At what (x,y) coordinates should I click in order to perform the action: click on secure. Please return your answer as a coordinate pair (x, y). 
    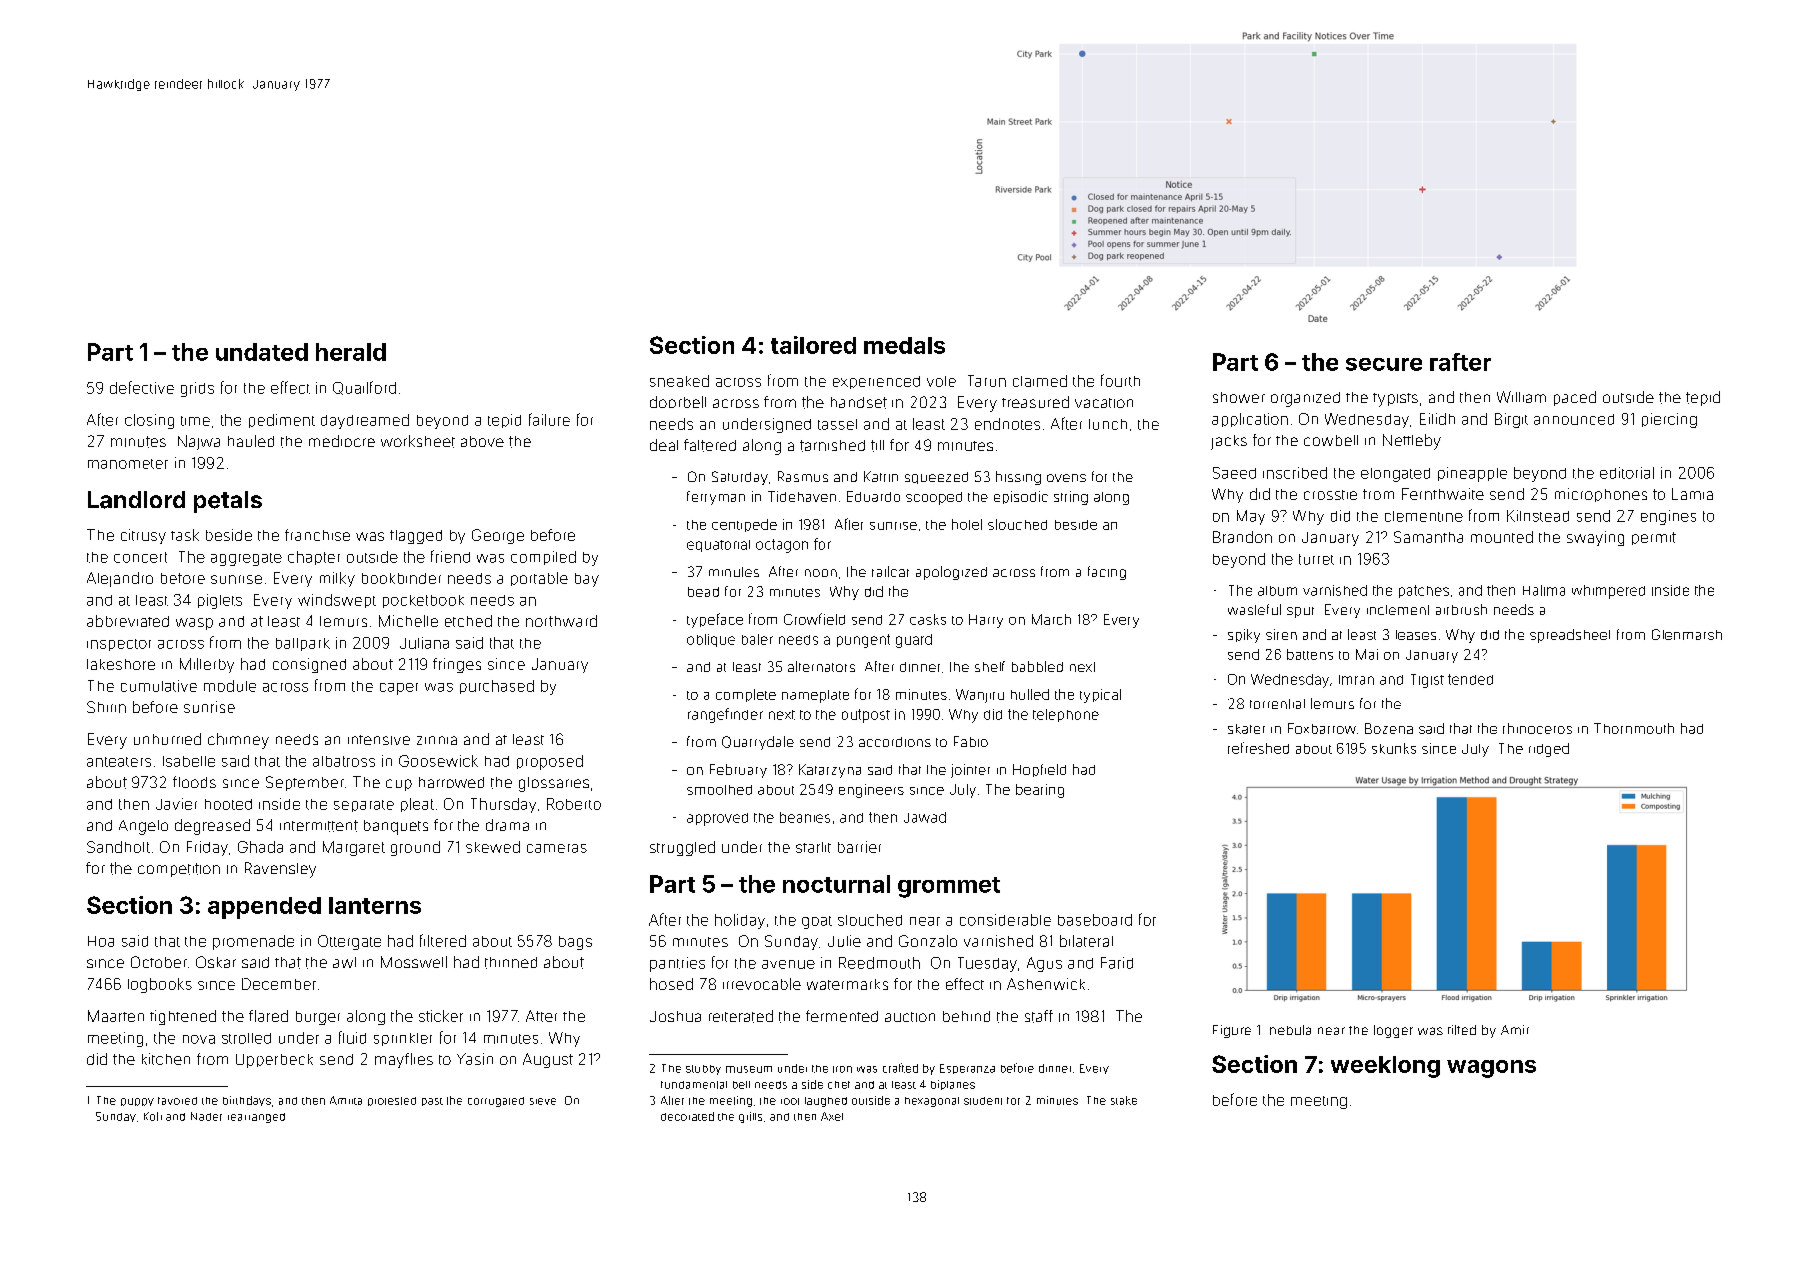
    Looking at the image, I should click on (1384, 364).
